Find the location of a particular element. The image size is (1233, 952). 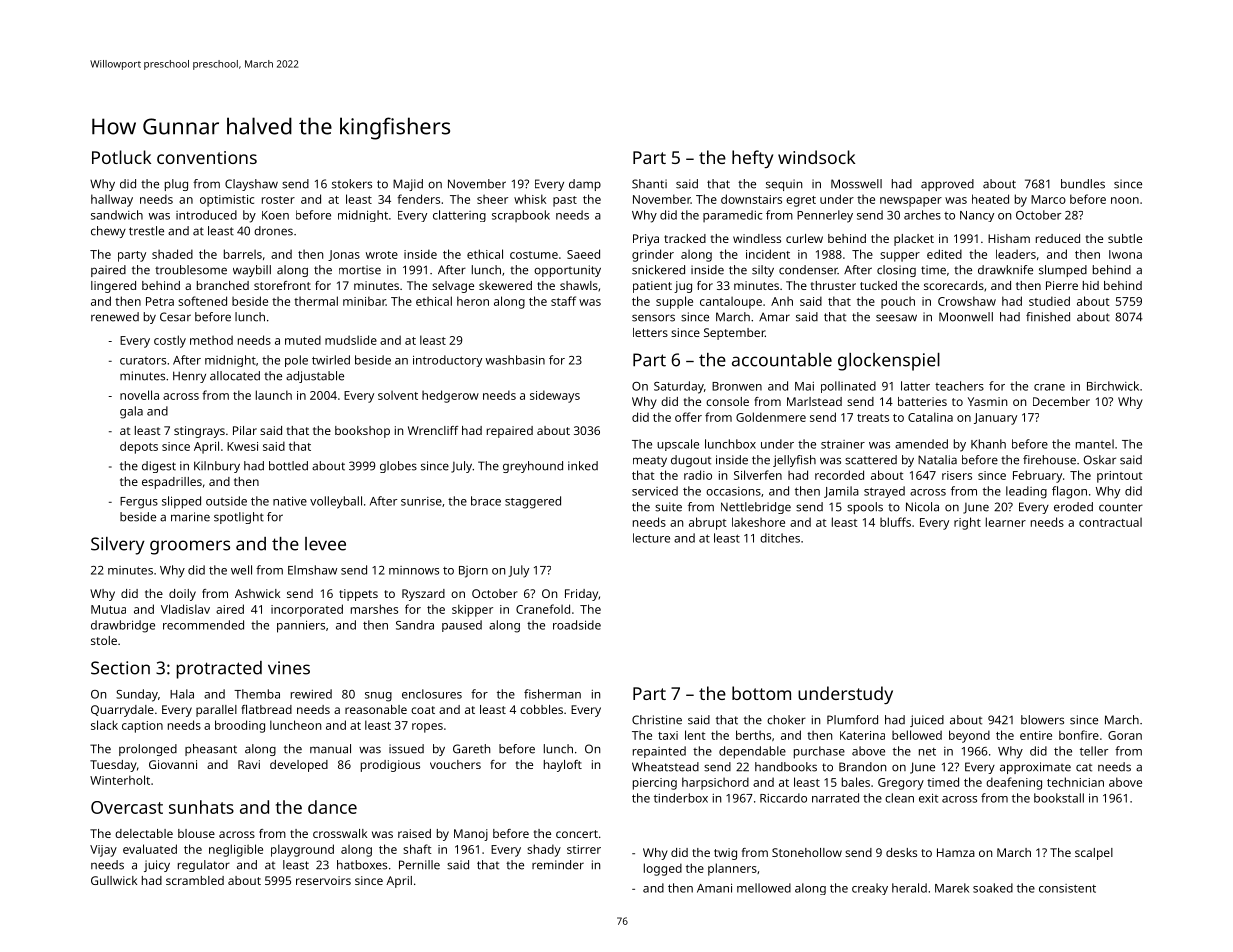

sandwich is located at coordinates (117, 215).
